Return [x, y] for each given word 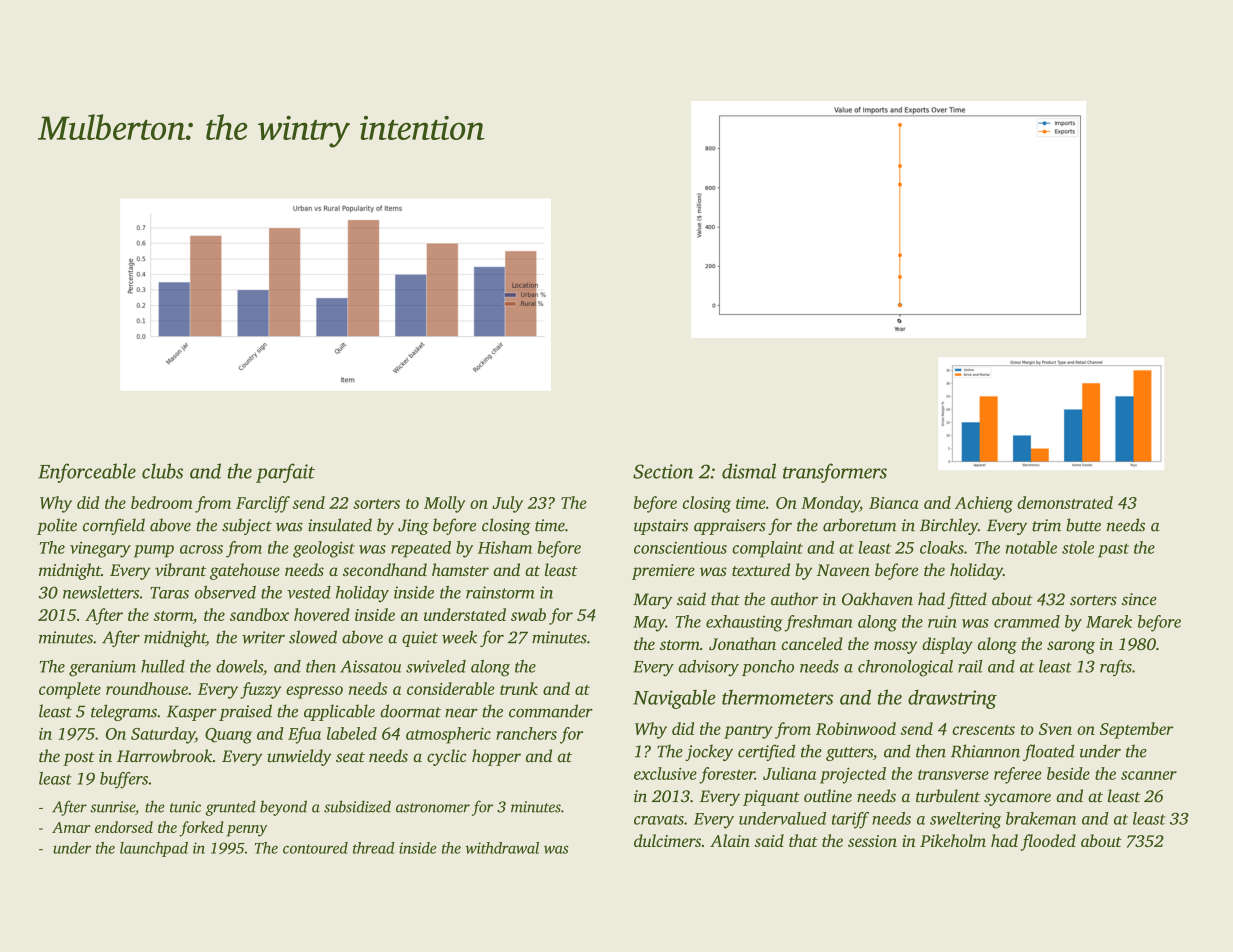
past [1113, 550]
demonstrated [1065, 502]
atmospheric [448, 735]
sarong [1071, 647]
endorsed [124, 827]
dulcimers [667, 840]
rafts [1116, 668]
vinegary [100, 549]
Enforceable [87, 473]
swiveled [436, 666]
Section [663, 471]
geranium [102, 668]
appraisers [730, 527]
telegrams [124, 712]
